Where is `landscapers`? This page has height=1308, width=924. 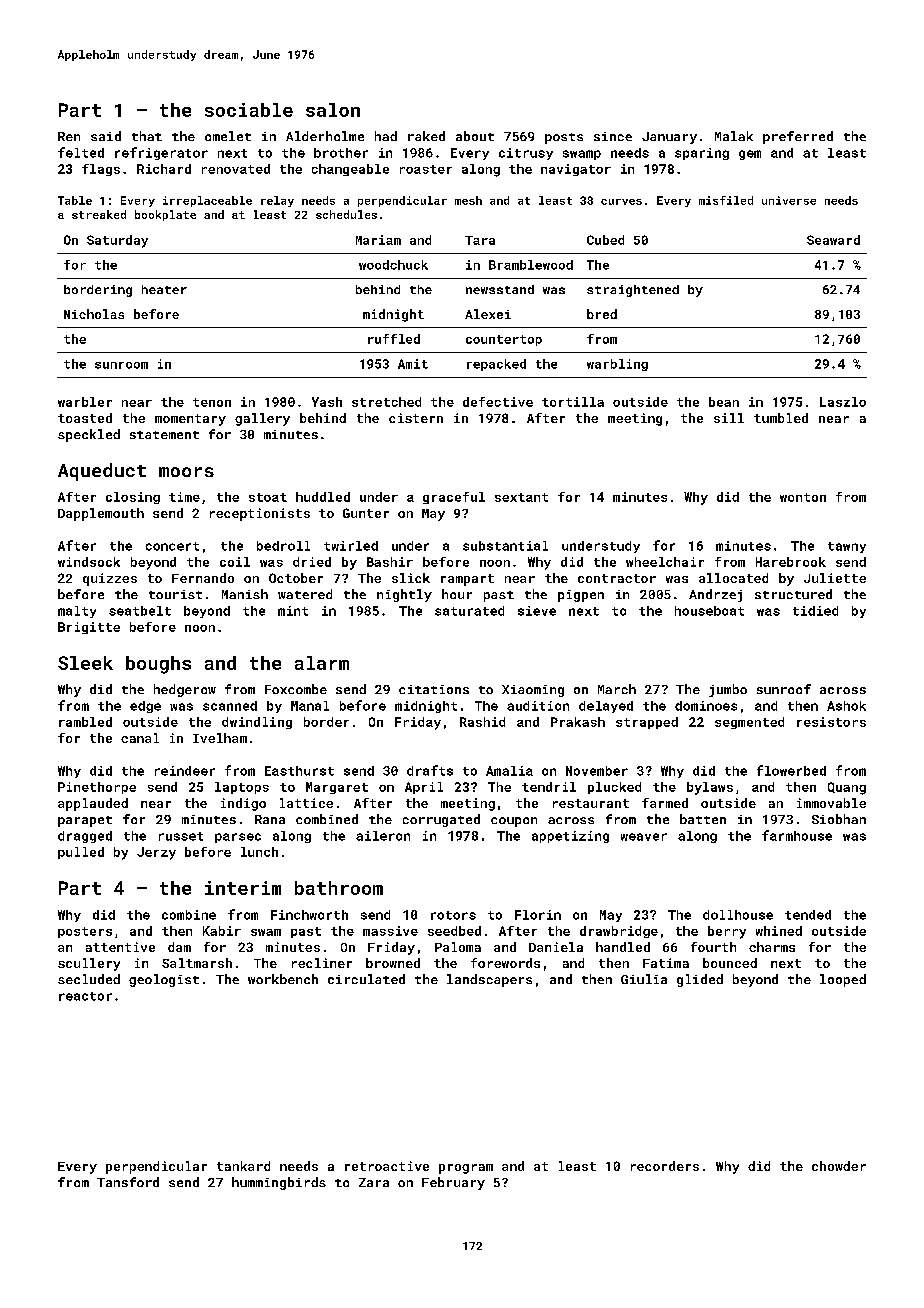 landscapers is located at coordinates (489, 980).
